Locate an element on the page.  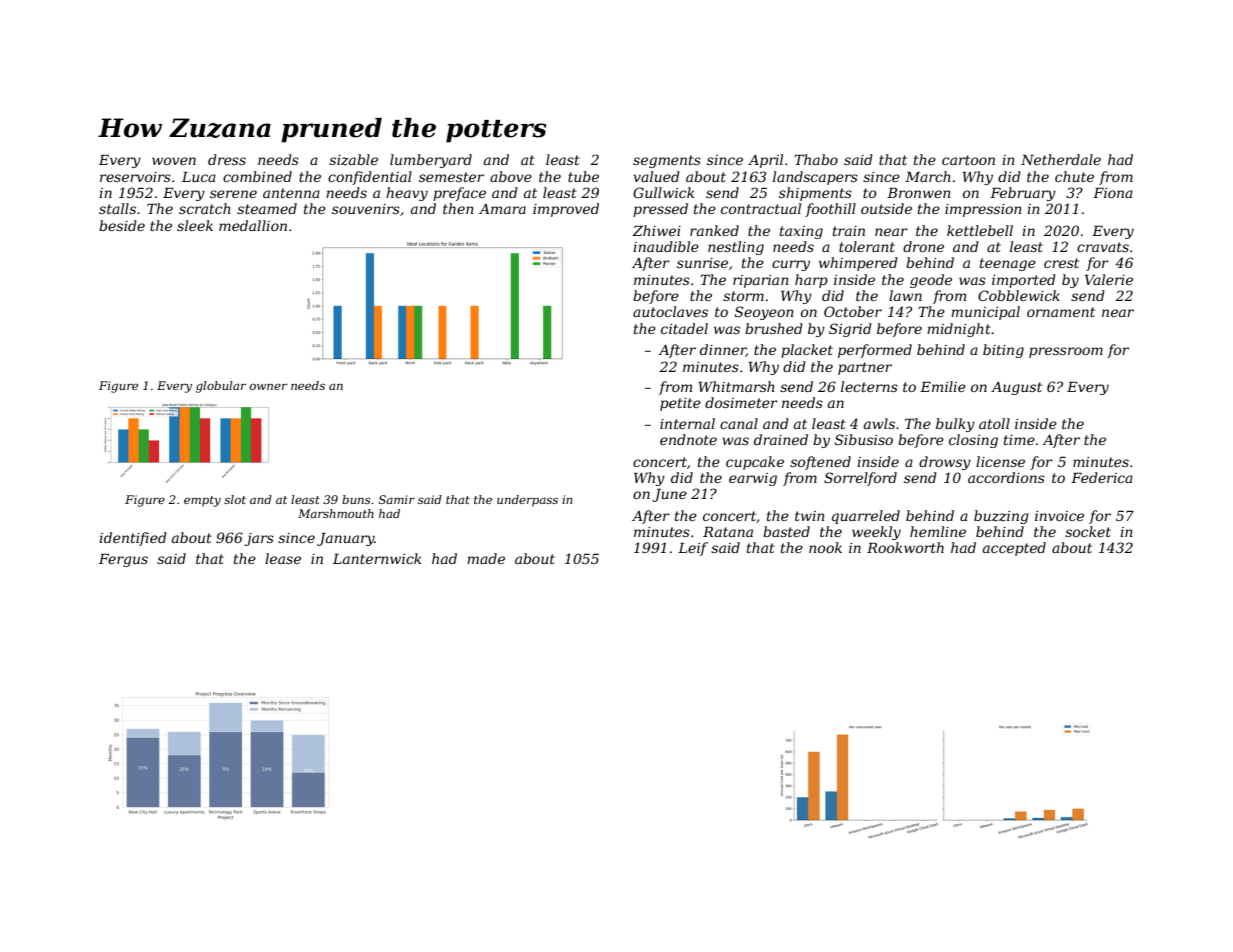
crest is located at coordinates (1061, 263).
